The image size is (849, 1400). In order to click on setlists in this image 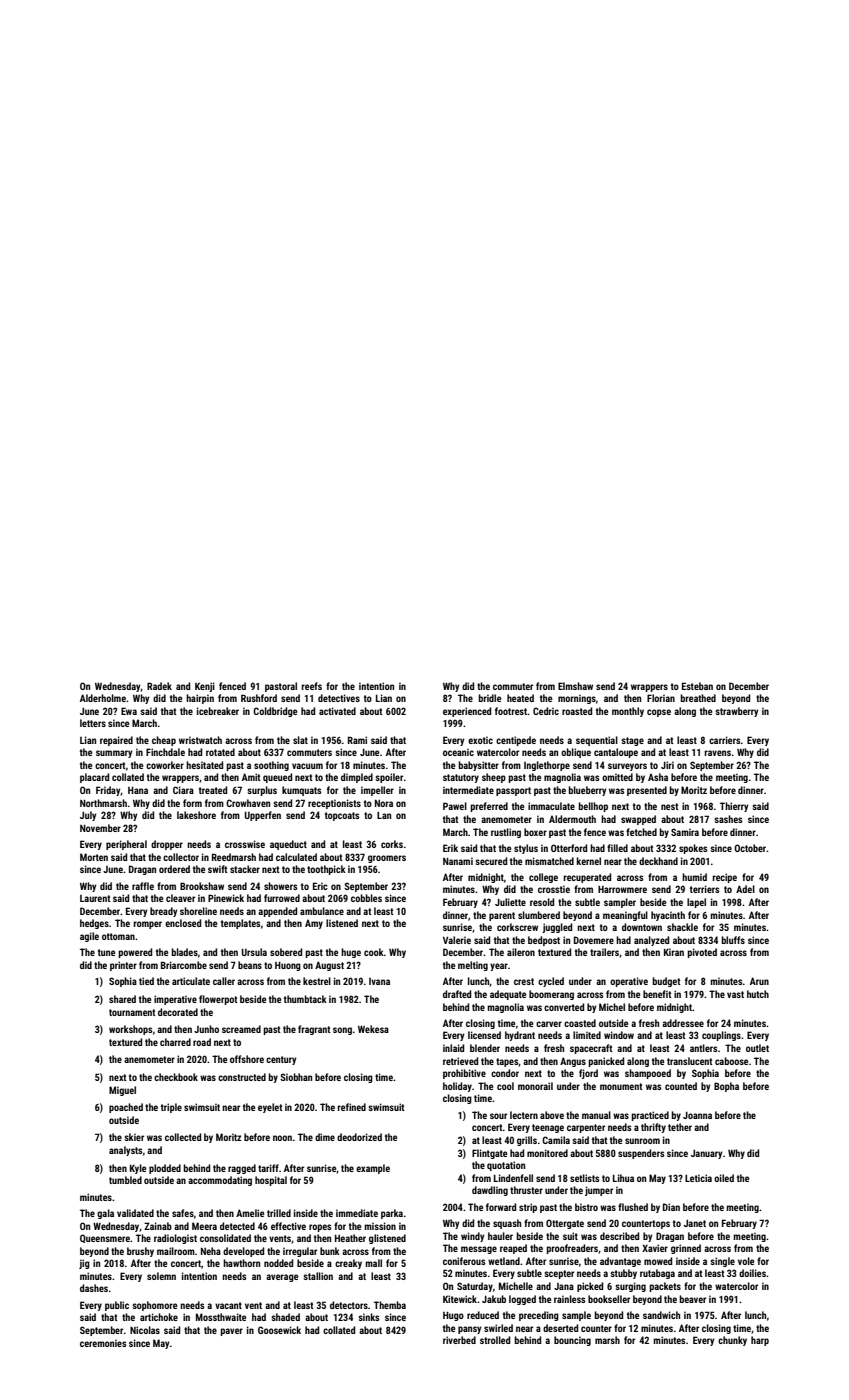, I will do `click(585, 1178)`.
